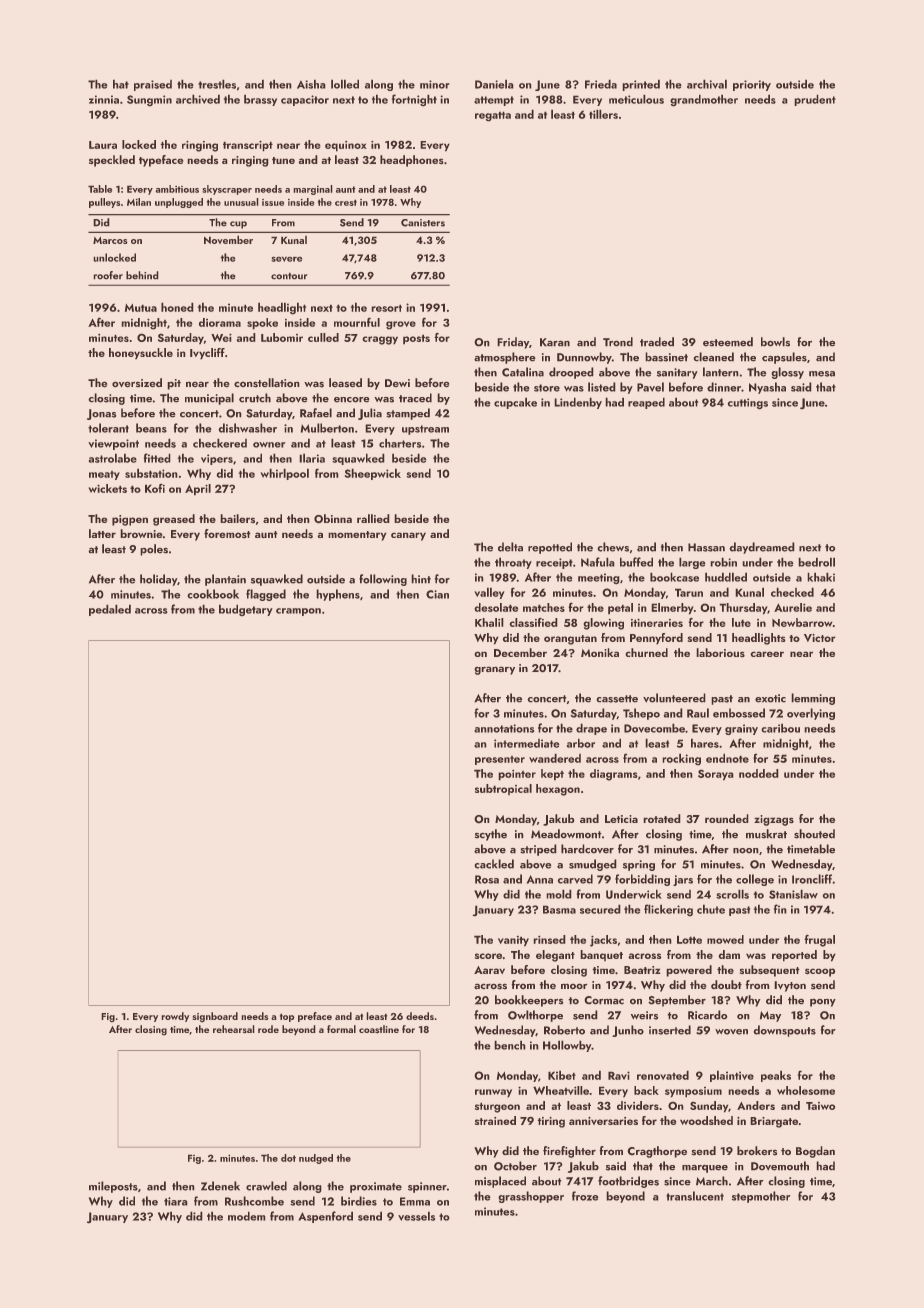 The width and height of the screenshot is (924, 1308). Describe the element at coordinates (141, 308) in the screenshot. I see `Mutua` at that location.
